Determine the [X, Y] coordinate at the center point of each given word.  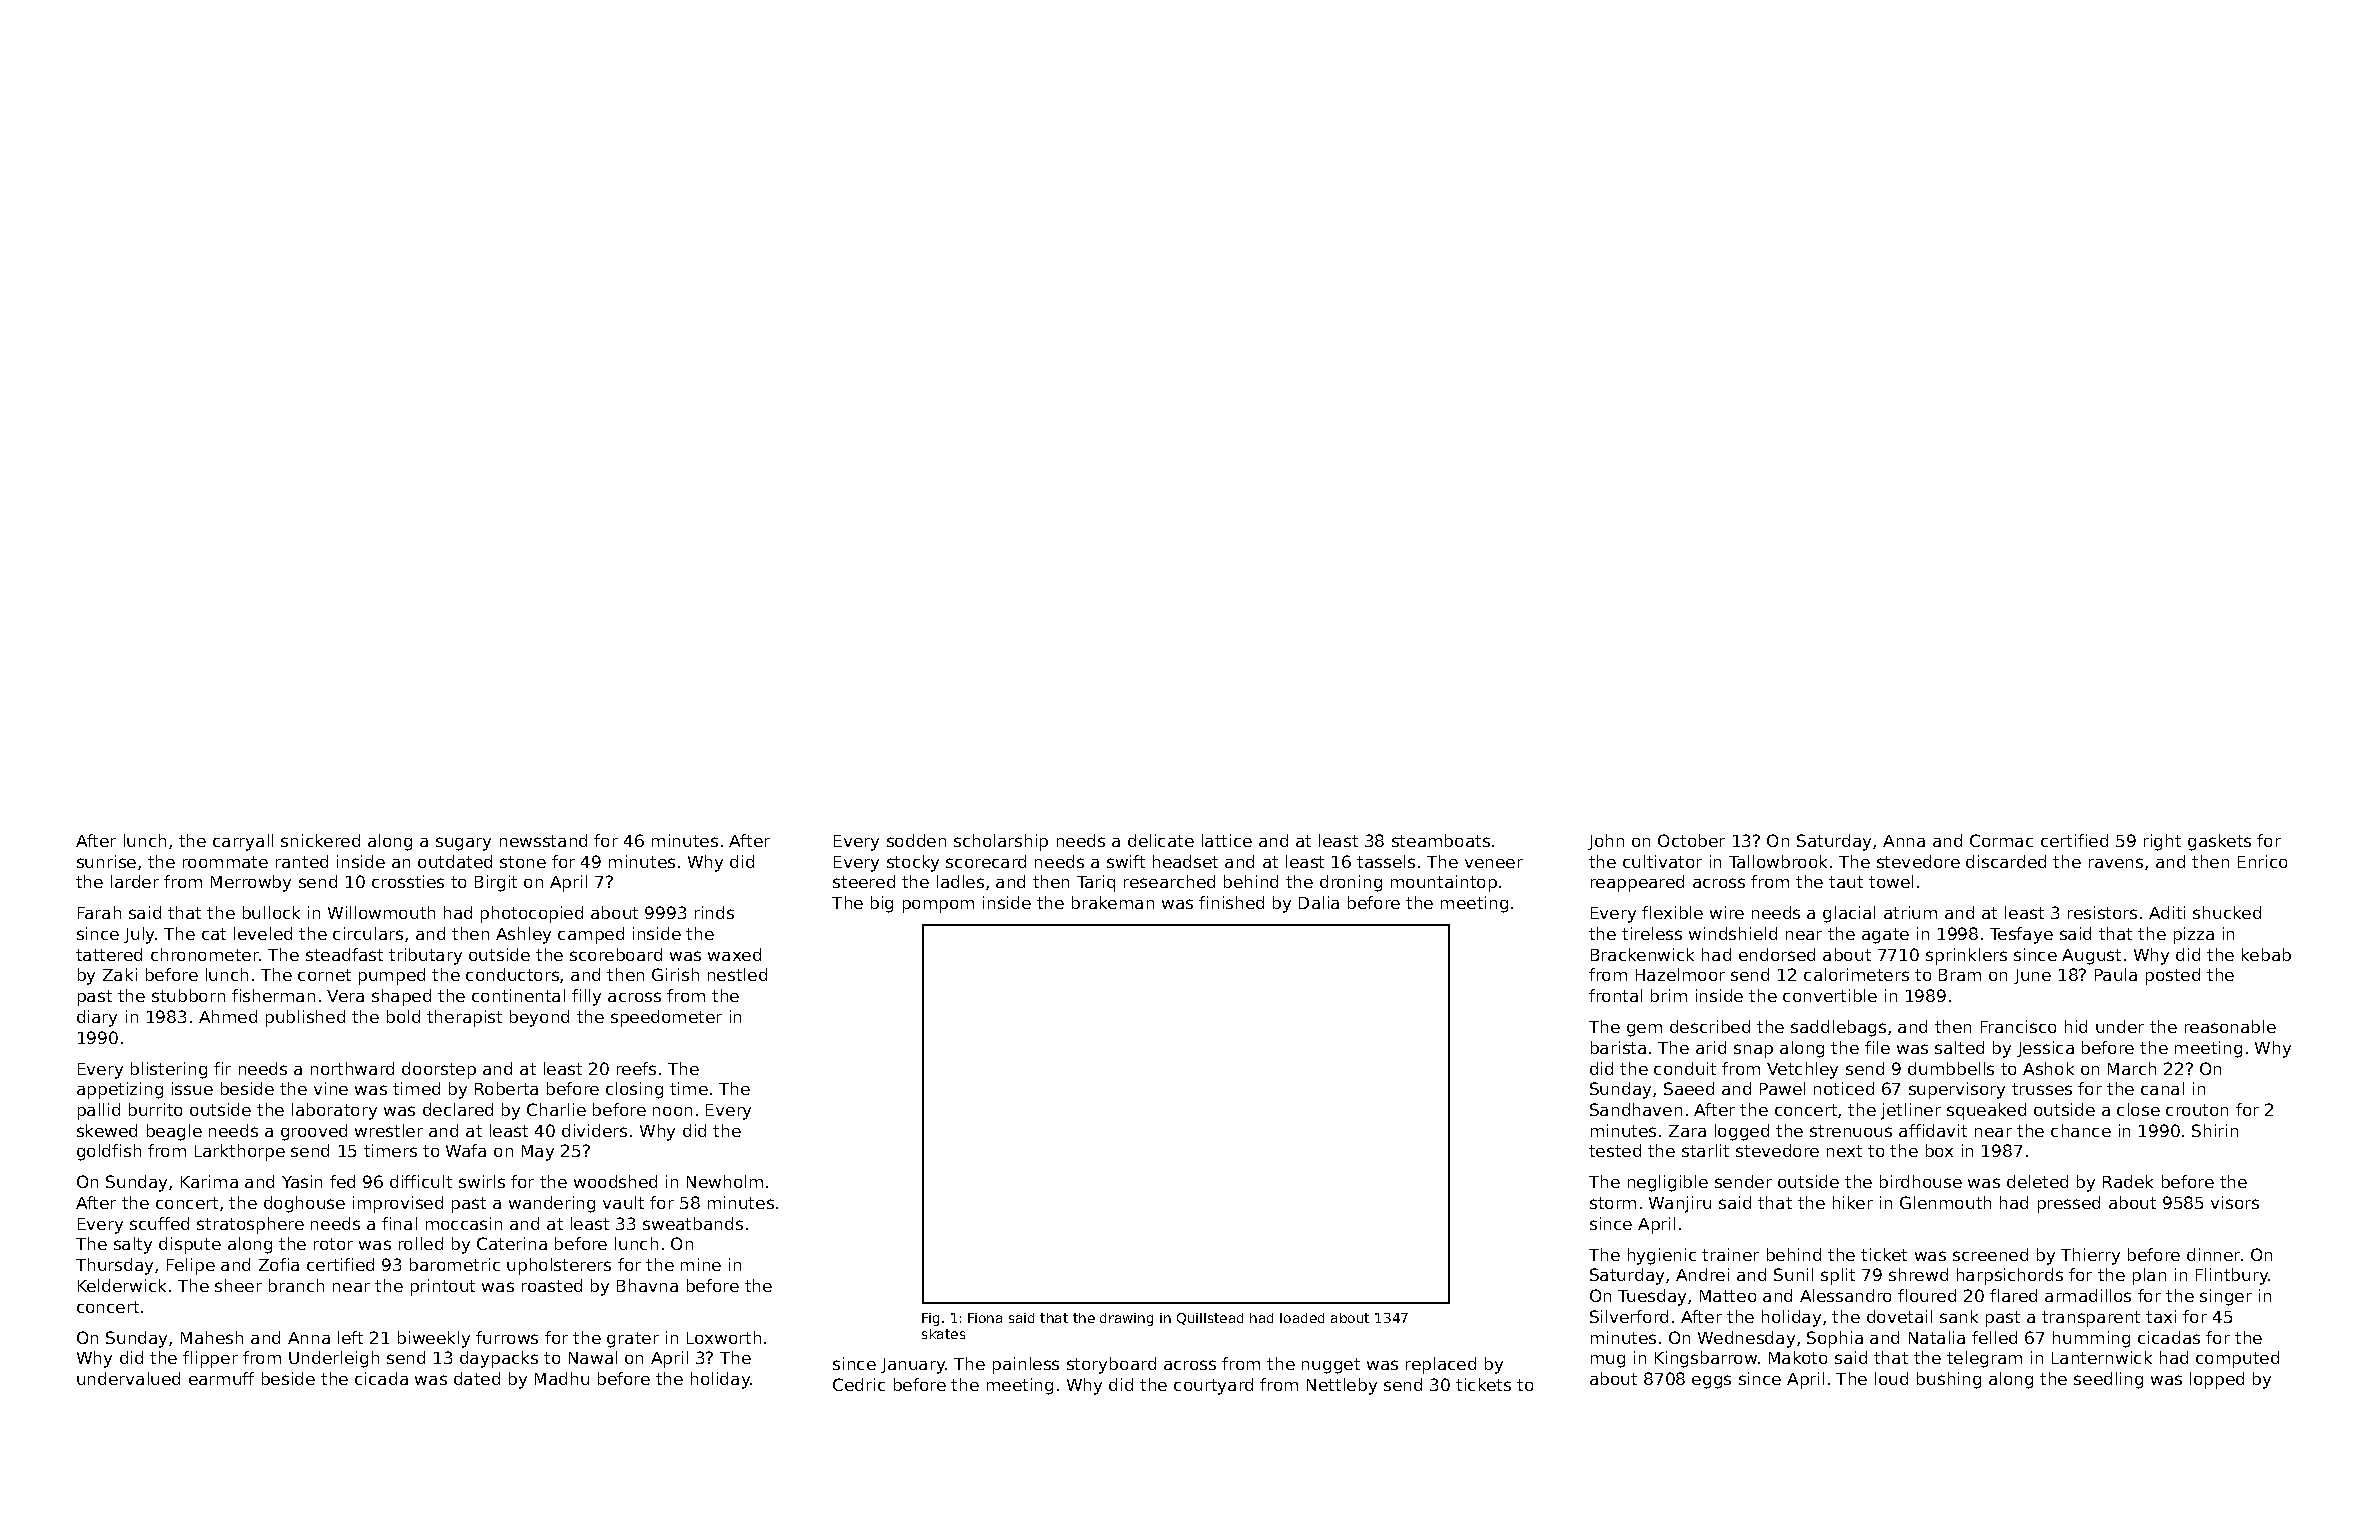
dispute [190, 1245]
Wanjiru [1680, 1204]
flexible [1672, 912]
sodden [916, 840]
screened [1990, 1254]
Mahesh [212, 1337]
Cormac [2001, 840]
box [1939, 1150]
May [538, 1153]
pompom [938, 906]
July [139, 935]
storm [1613, 1203]
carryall [243, 842]
